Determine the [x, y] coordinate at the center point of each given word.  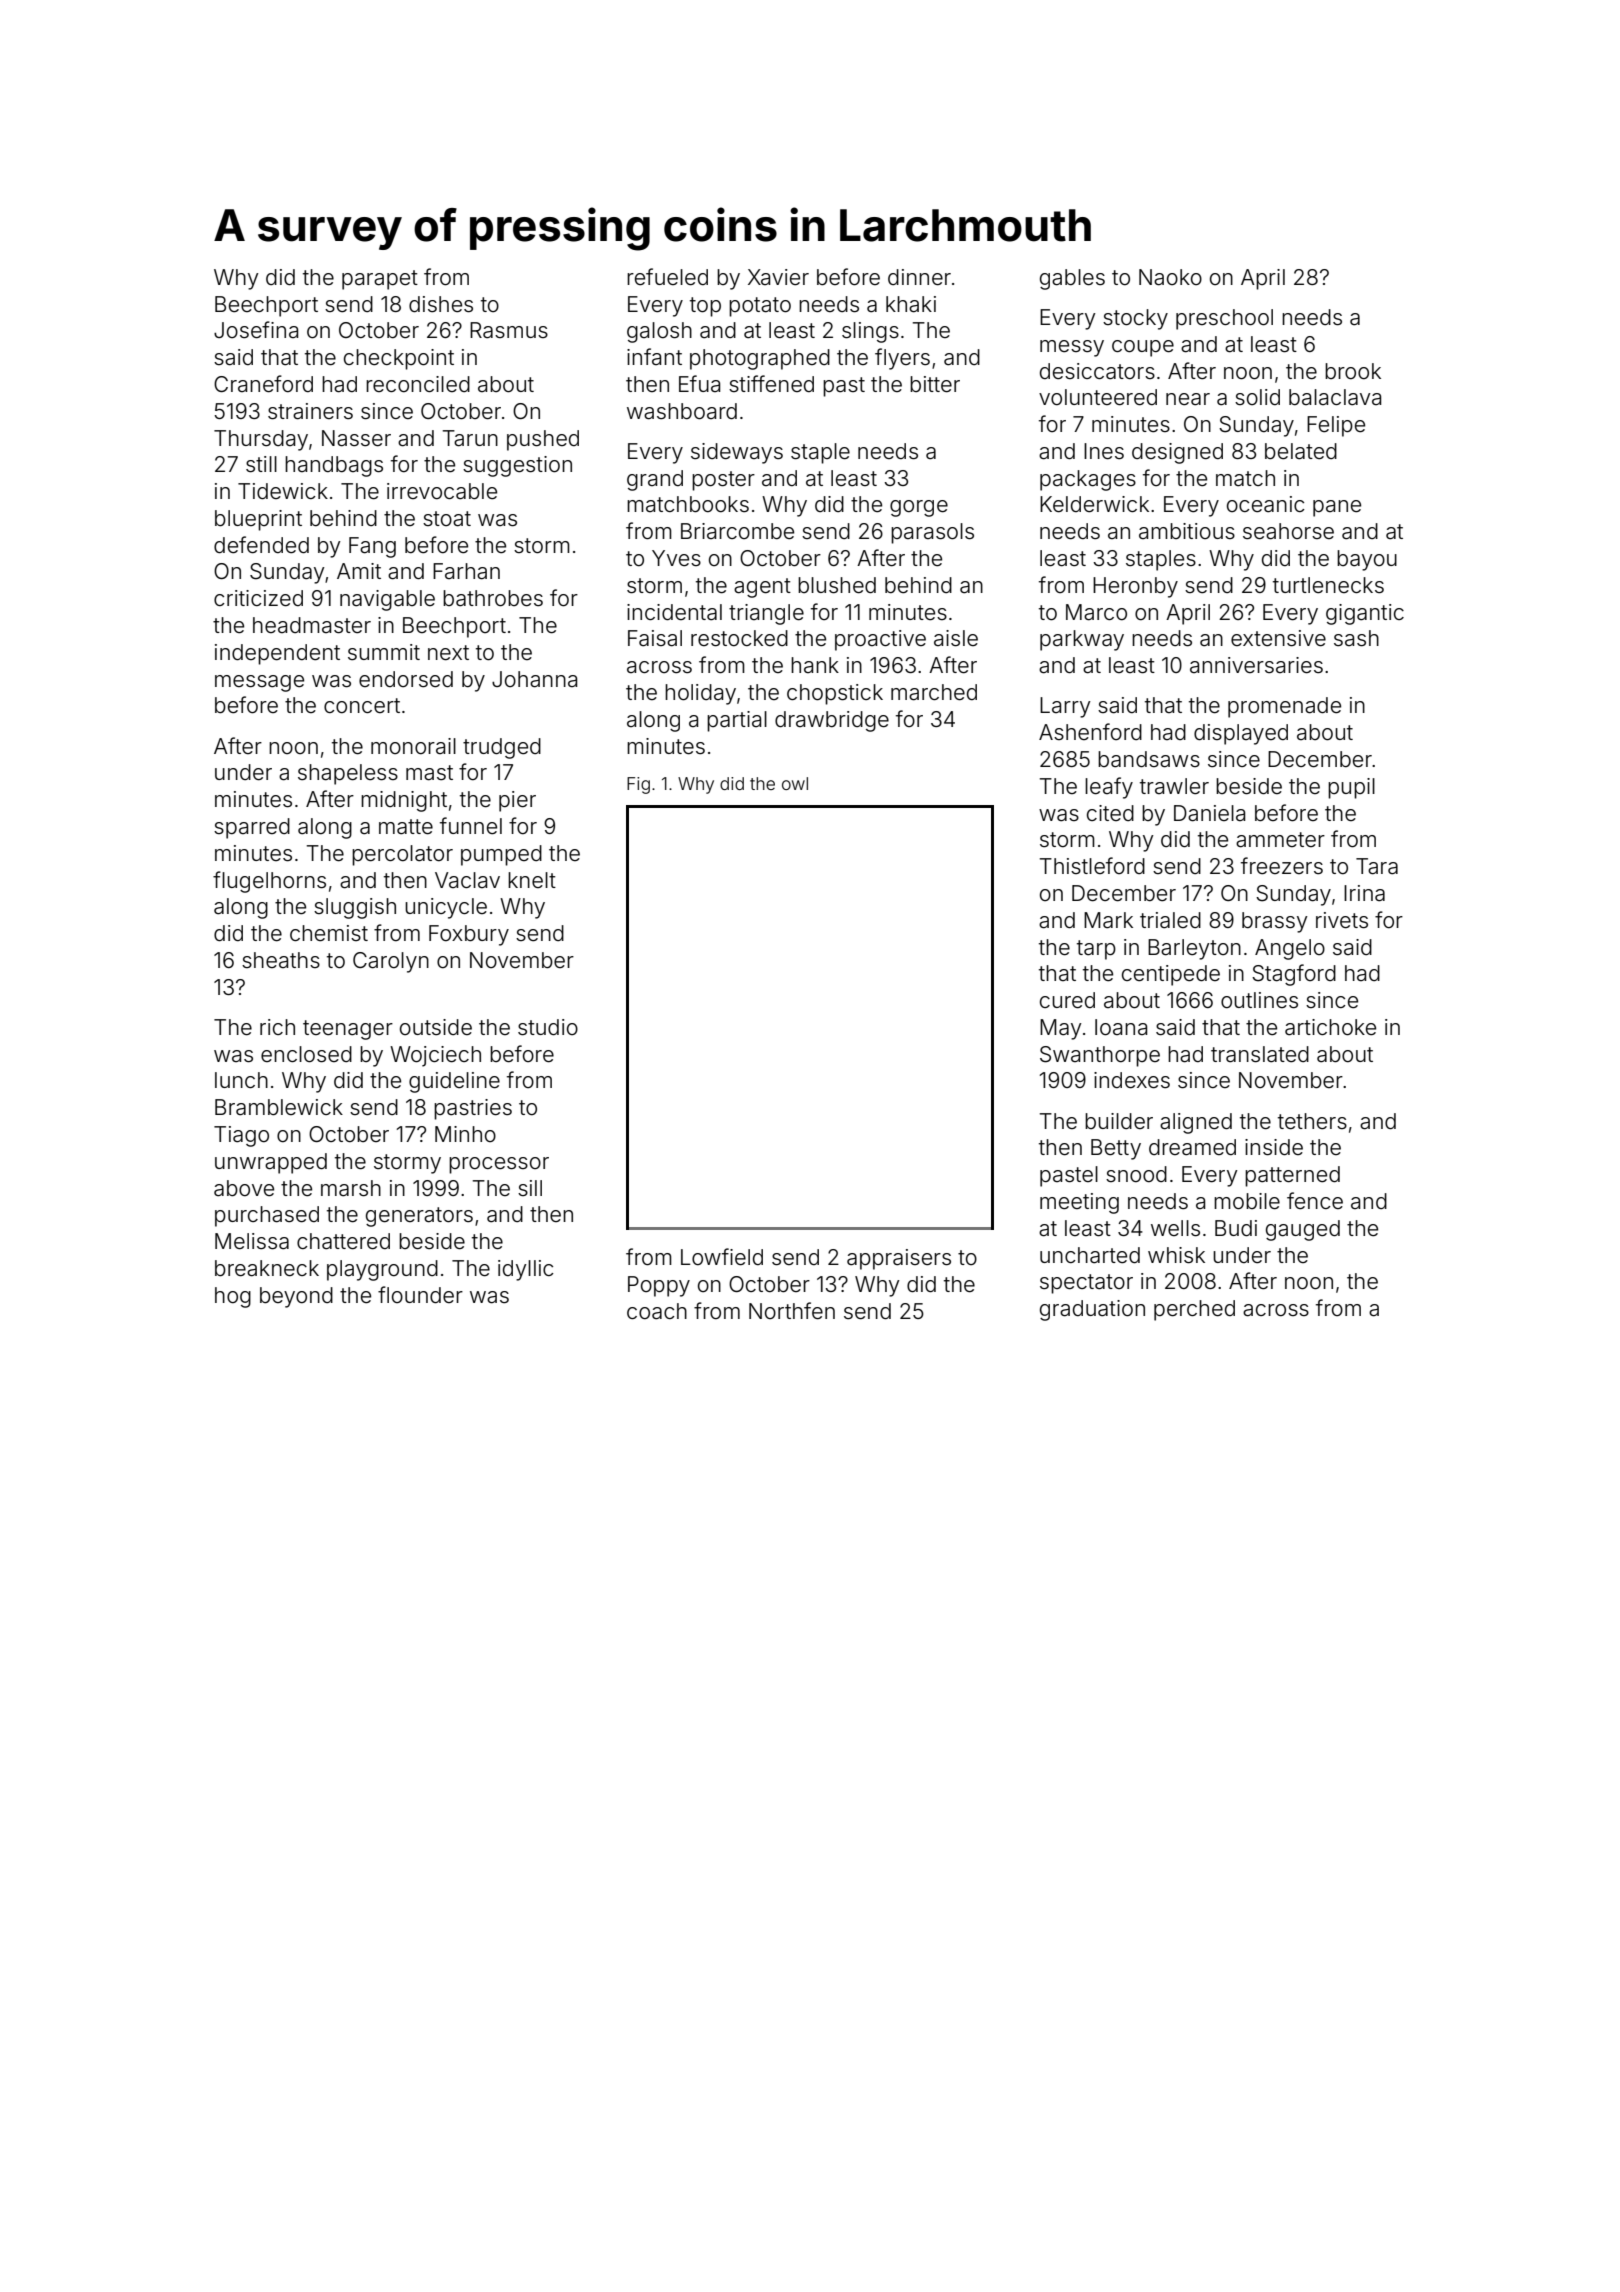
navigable [387, 600]
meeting [1079, 1203]
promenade [1284, 707]
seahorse [1288, 531]
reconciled [418, 384]
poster [723, 481]
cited [1110, 813]
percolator [402, 855]
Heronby [1135, 587]
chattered [343, 1241]
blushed [837, 585]
